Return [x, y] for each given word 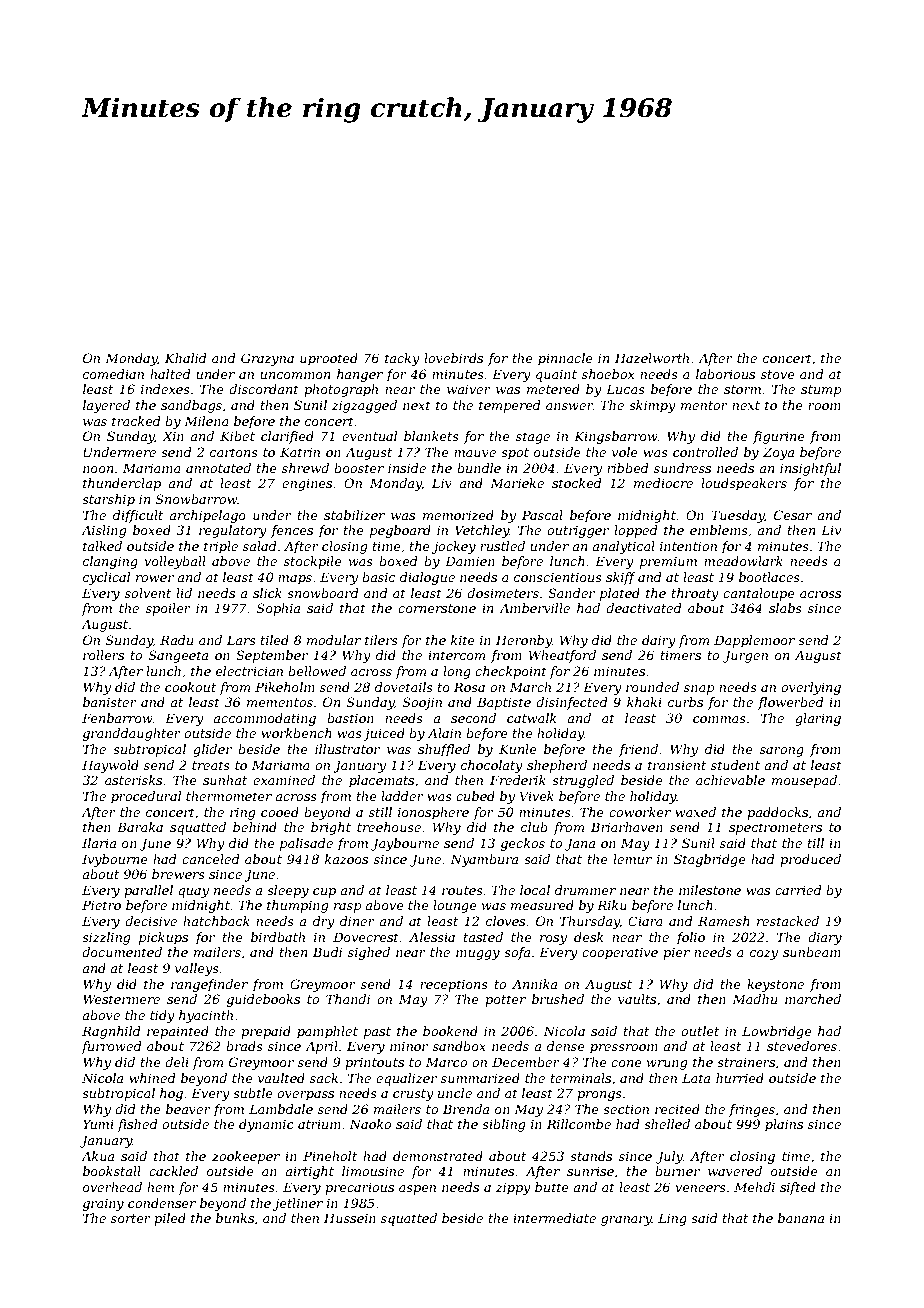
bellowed [317, 671]
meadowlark [743, 561]
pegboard [400, 531]
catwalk [531, 718]
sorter [131, 1218]
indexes [165, 389]
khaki [644, 702]
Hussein [350, 1218]
